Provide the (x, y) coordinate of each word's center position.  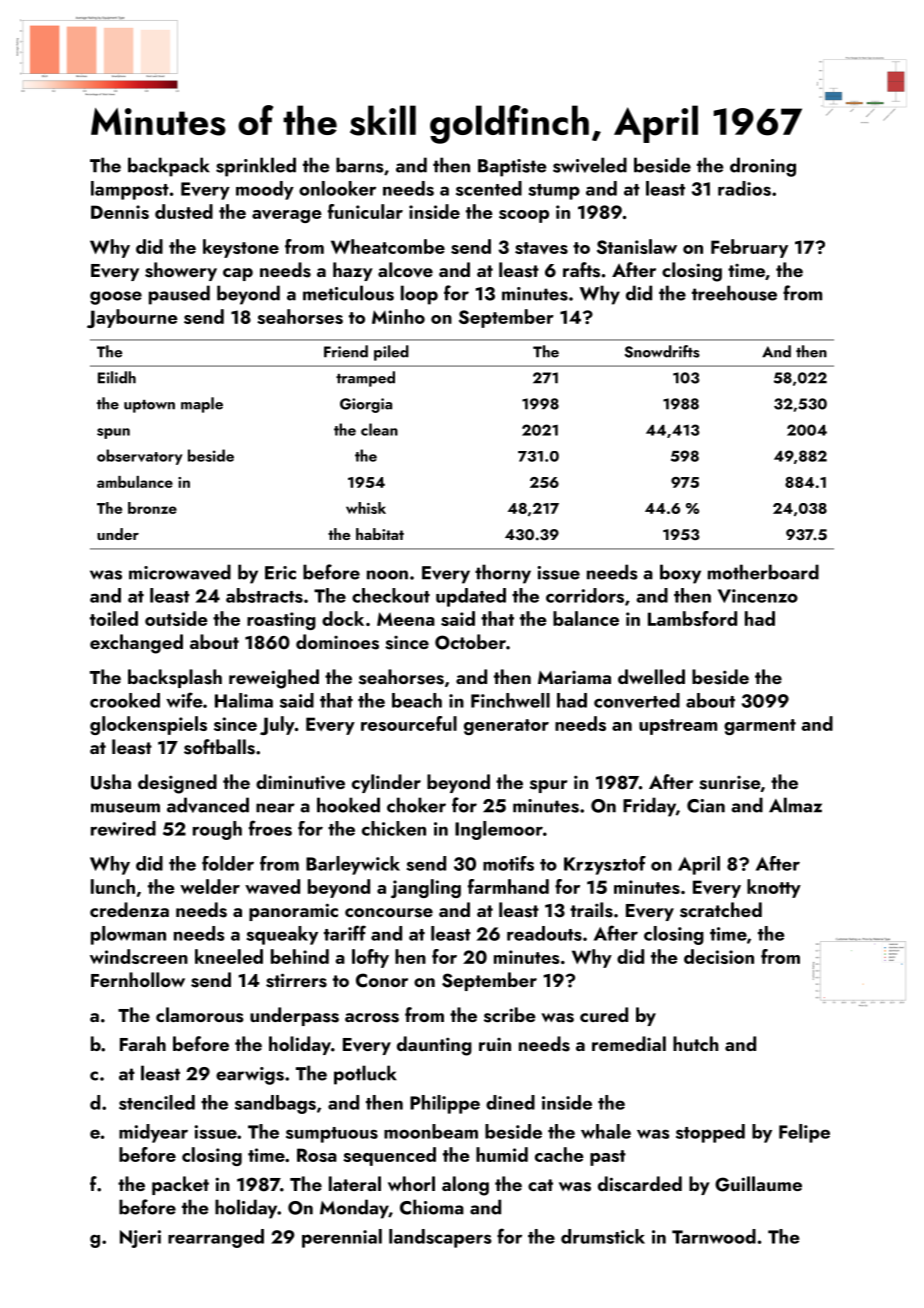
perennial (342, 1238)
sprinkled (256, 167)
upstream (678, 727)
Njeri (140, 1239)
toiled (114, 618)
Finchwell (510, 700)
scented (489, 188)
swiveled (590, 165)
